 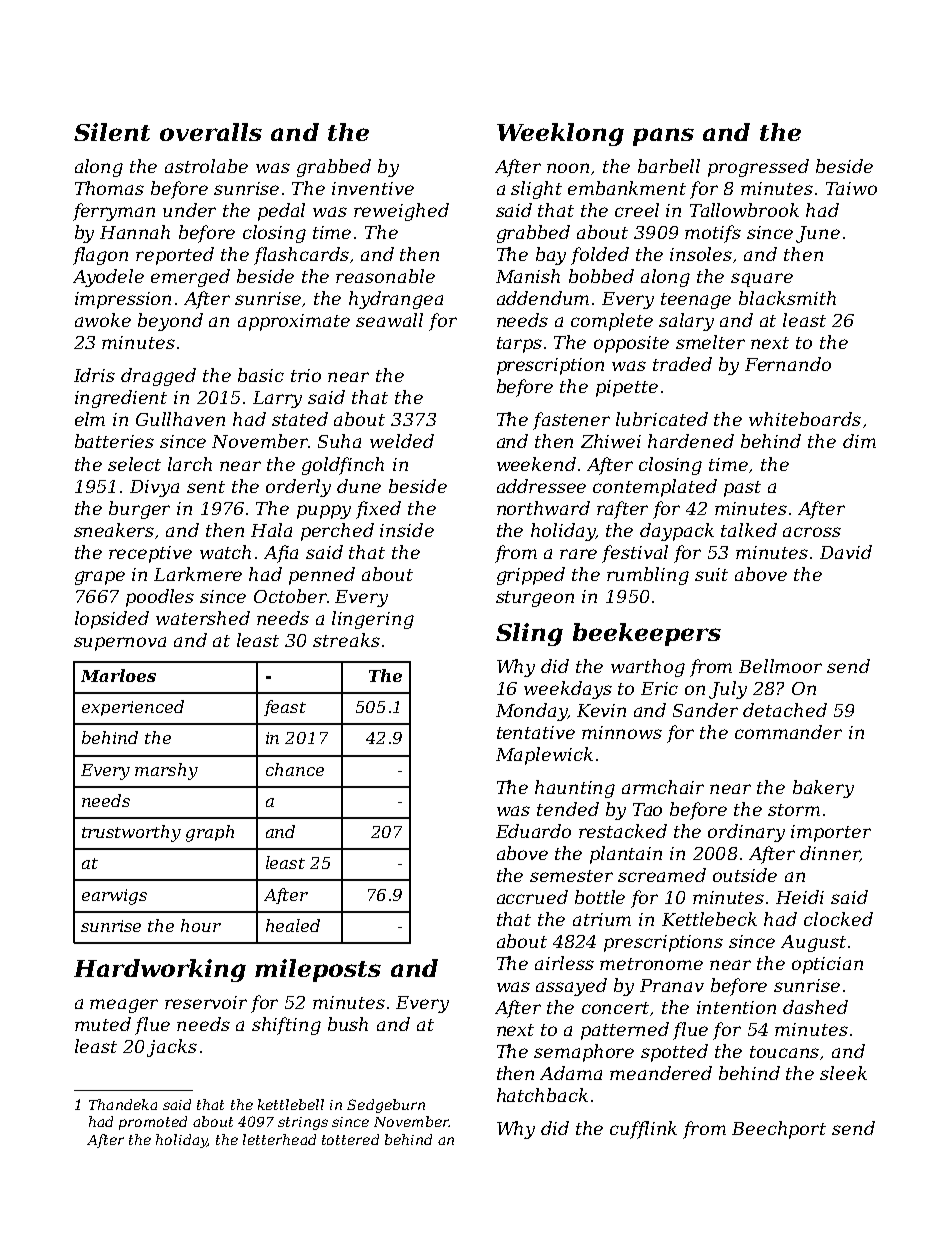 What do you see at coordinates (560, 134) in the document?
I see `Weeklong` at bounding box center [560, 134].
